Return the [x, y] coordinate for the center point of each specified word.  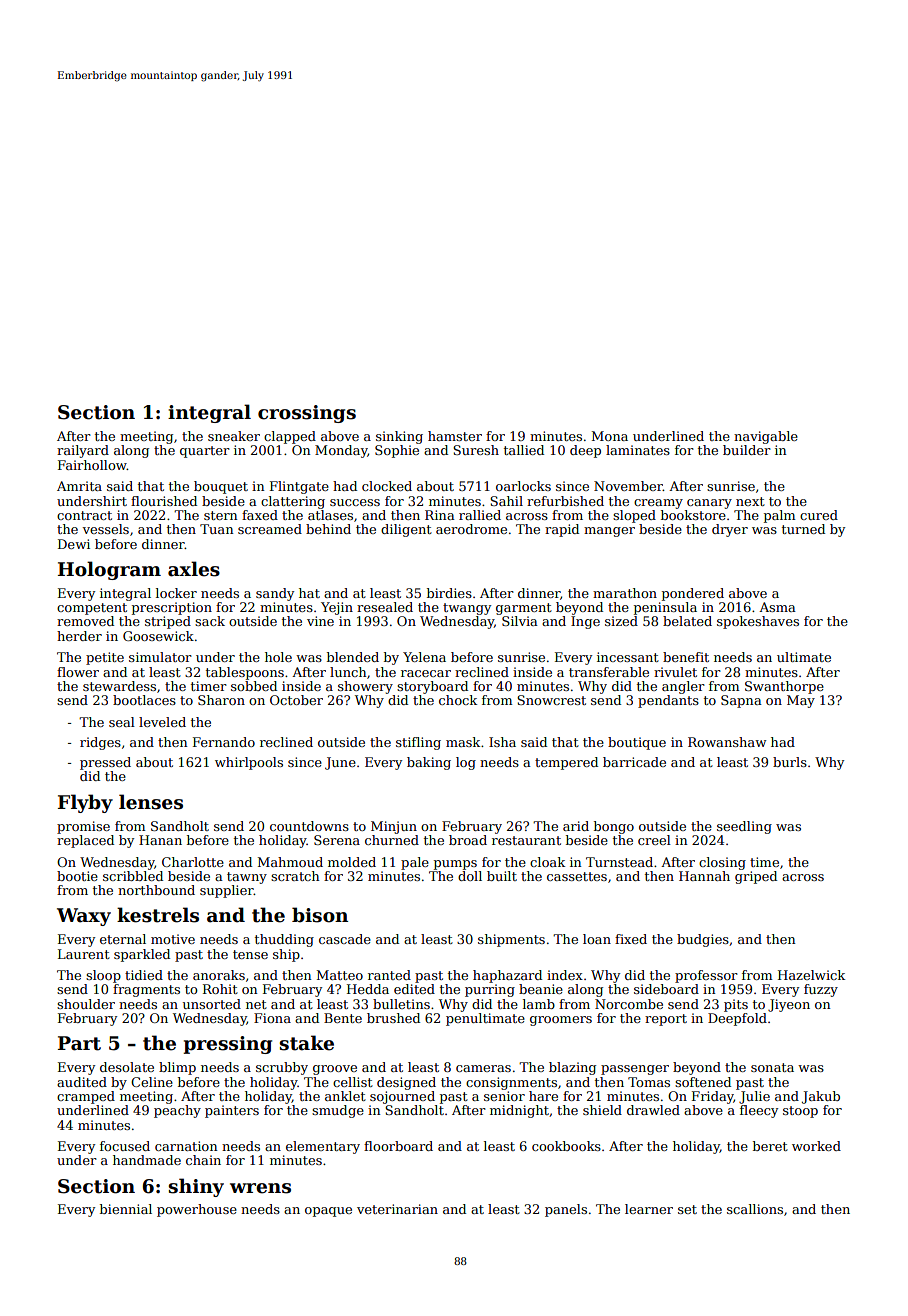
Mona [610, 436]
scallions [755, 1209]
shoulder [86, 1004]
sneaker [234, 436]
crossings [307, 414]
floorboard [398, 1146]
